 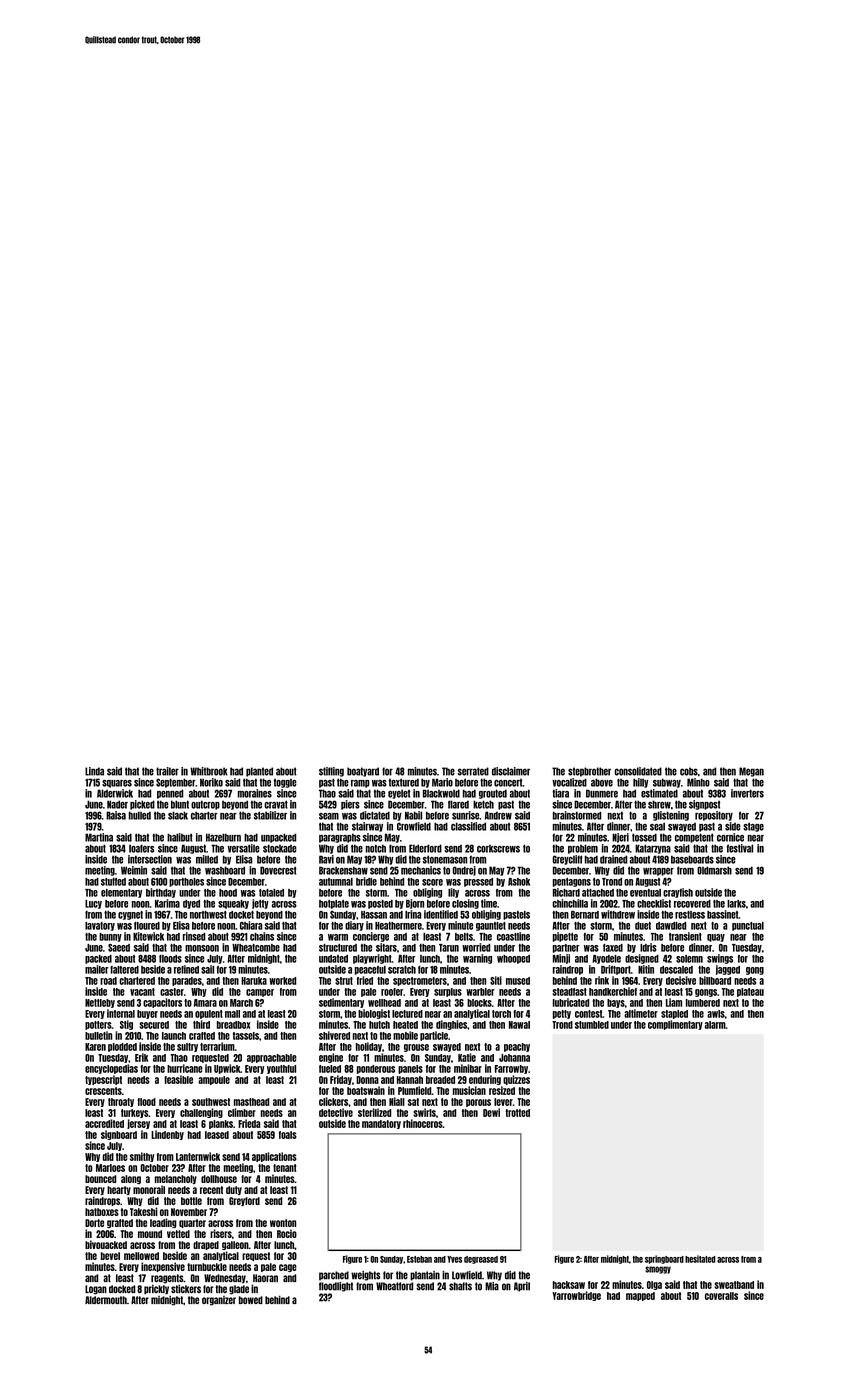 What do you see at coordinates (404, 782) in the document?
I see `textured` at bounding box center [404, 782].
